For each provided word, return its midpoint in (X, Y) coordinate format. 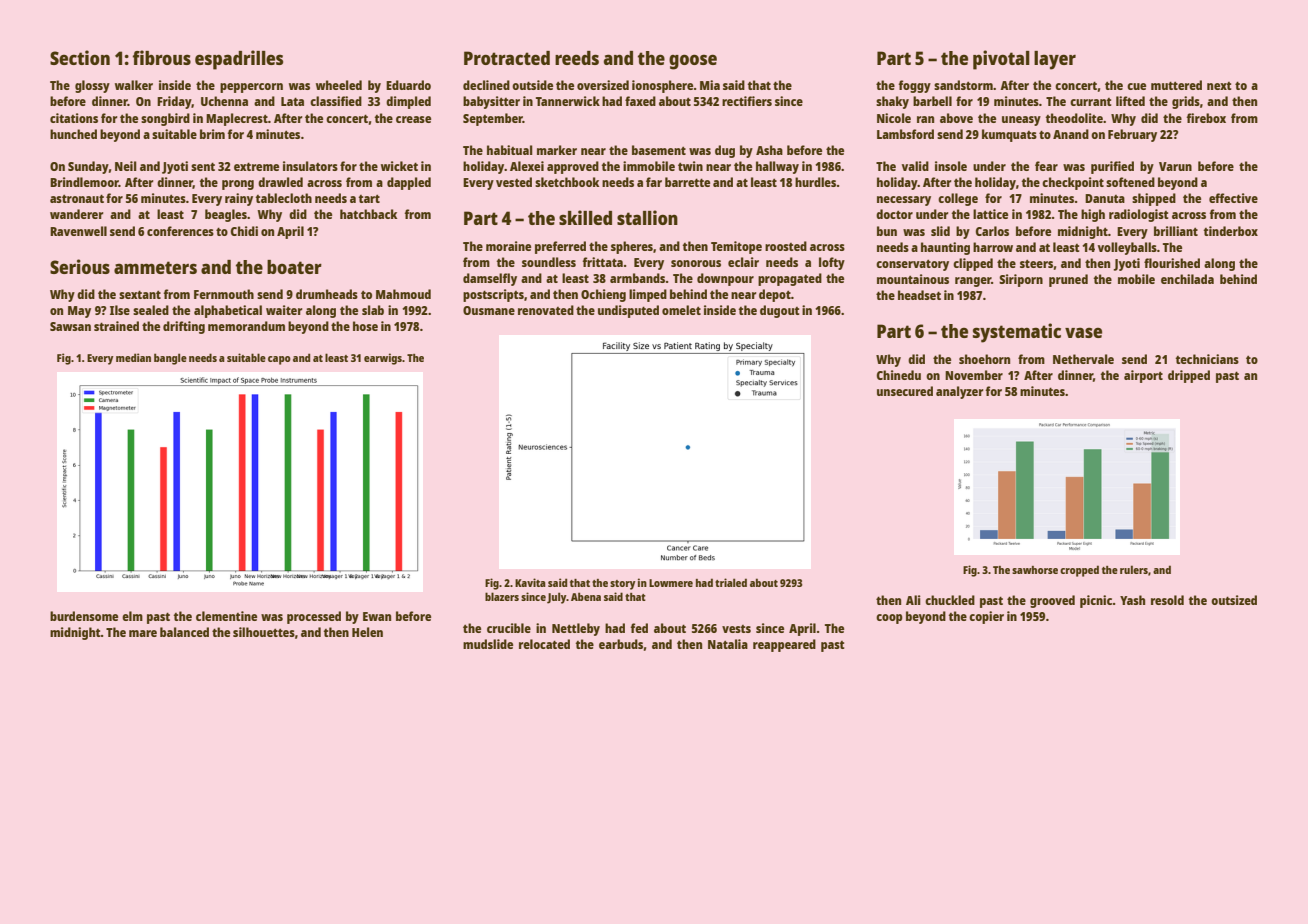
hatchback (368, 214)
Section (80, 57)
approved (573, 167)
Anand (1071, 134)
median (133, 357)
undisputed (628, 311)
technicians (1207, 359)
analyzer (959, 392)
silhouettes (264, 632)
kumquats (1009, 135)
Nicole (894, 118)
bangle (170, 359)
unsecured (905, 391)
